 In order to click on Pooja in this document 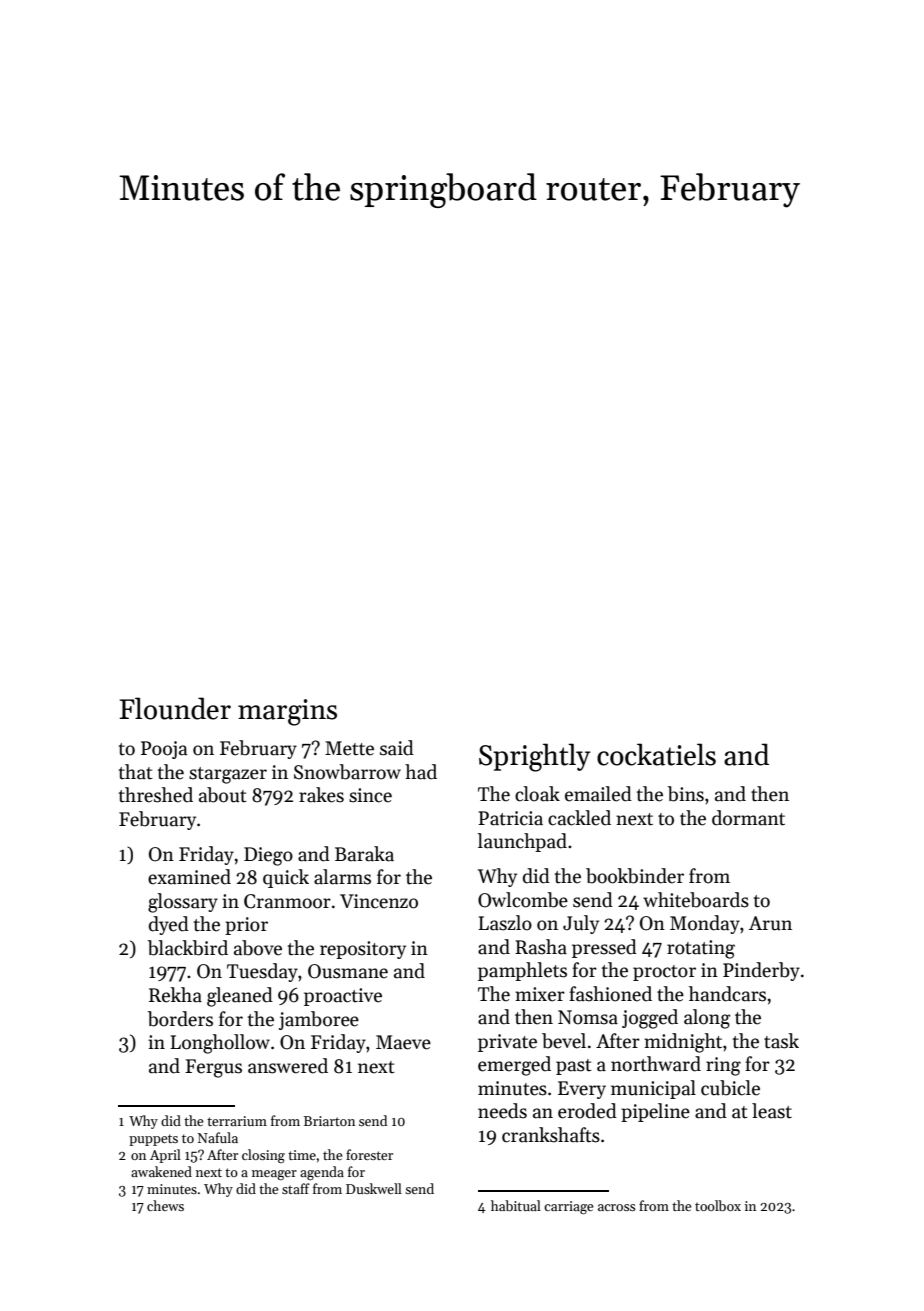, I will do `click(164, 750)`.
